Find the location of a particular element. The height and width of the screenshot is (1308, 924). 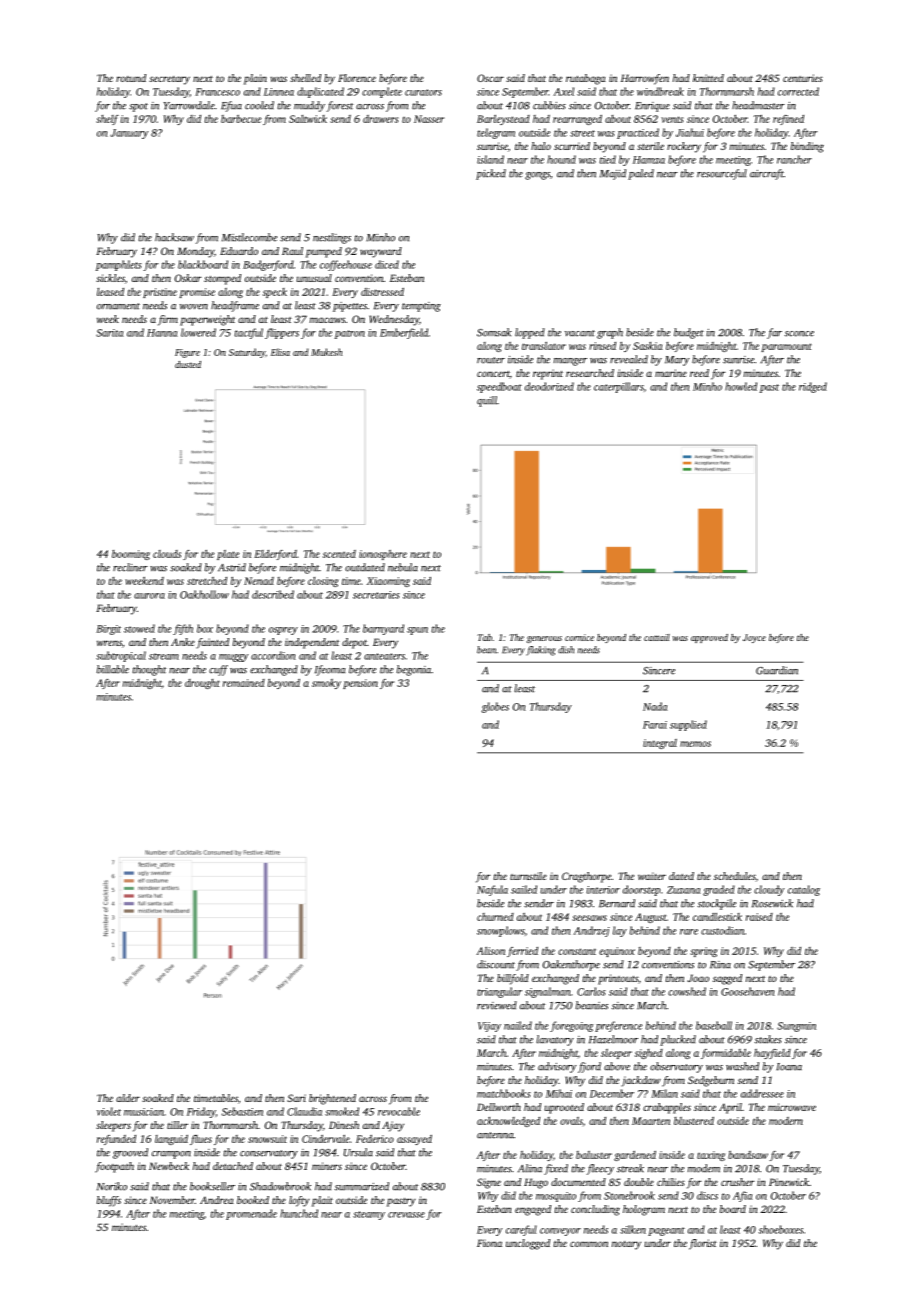

secretary is located at coordinates (169, 80).
